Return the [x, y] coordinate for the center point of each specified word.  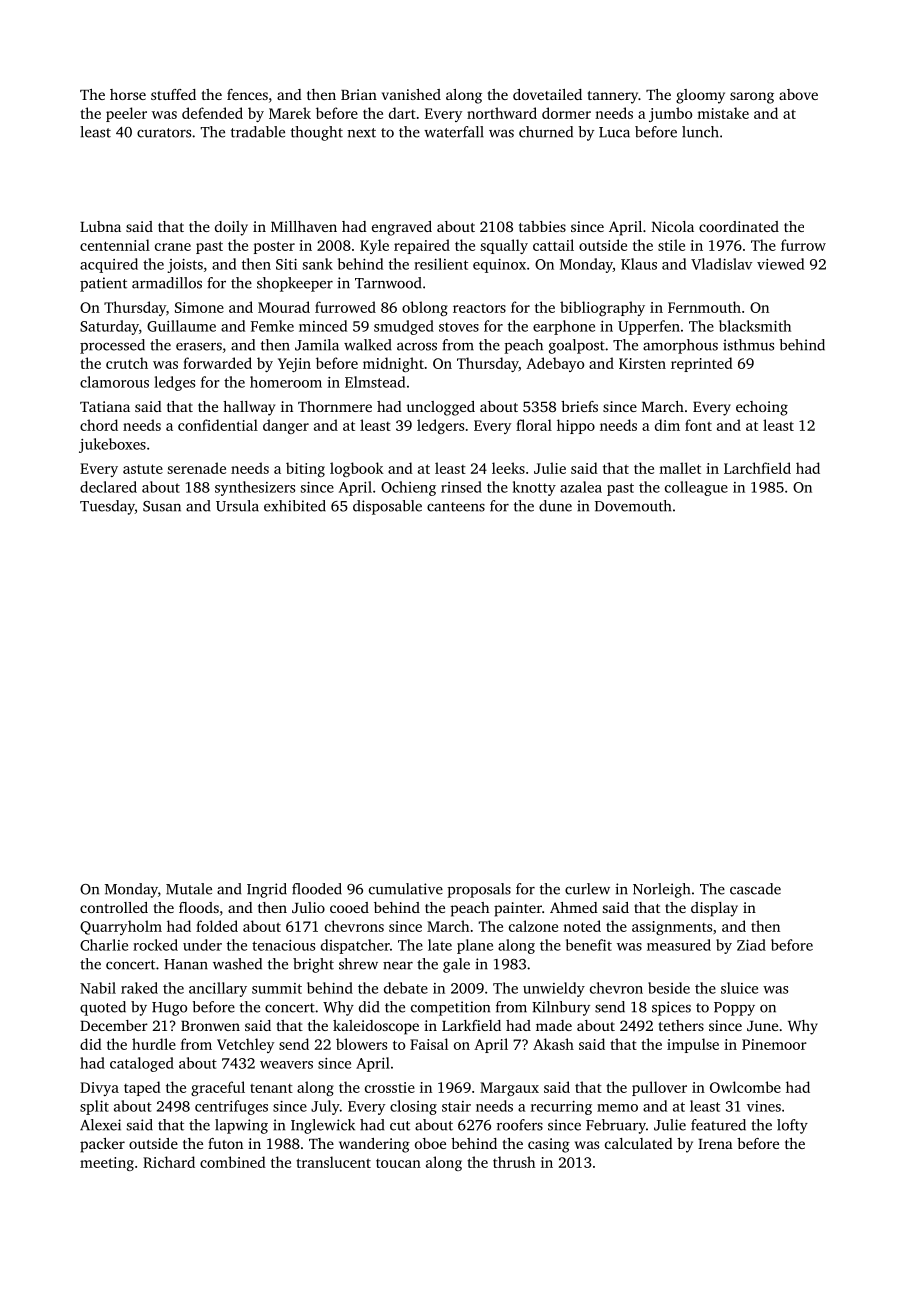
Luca [614, 132]
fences [247, 94]
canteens [456, 507]
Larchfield [757, 468]
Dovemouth [633, 506]
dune [555, 506]
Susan [162, 506]
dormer [566, 113]
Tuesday [107, 507]
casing [549, 1145]
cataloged [142, 1064]
